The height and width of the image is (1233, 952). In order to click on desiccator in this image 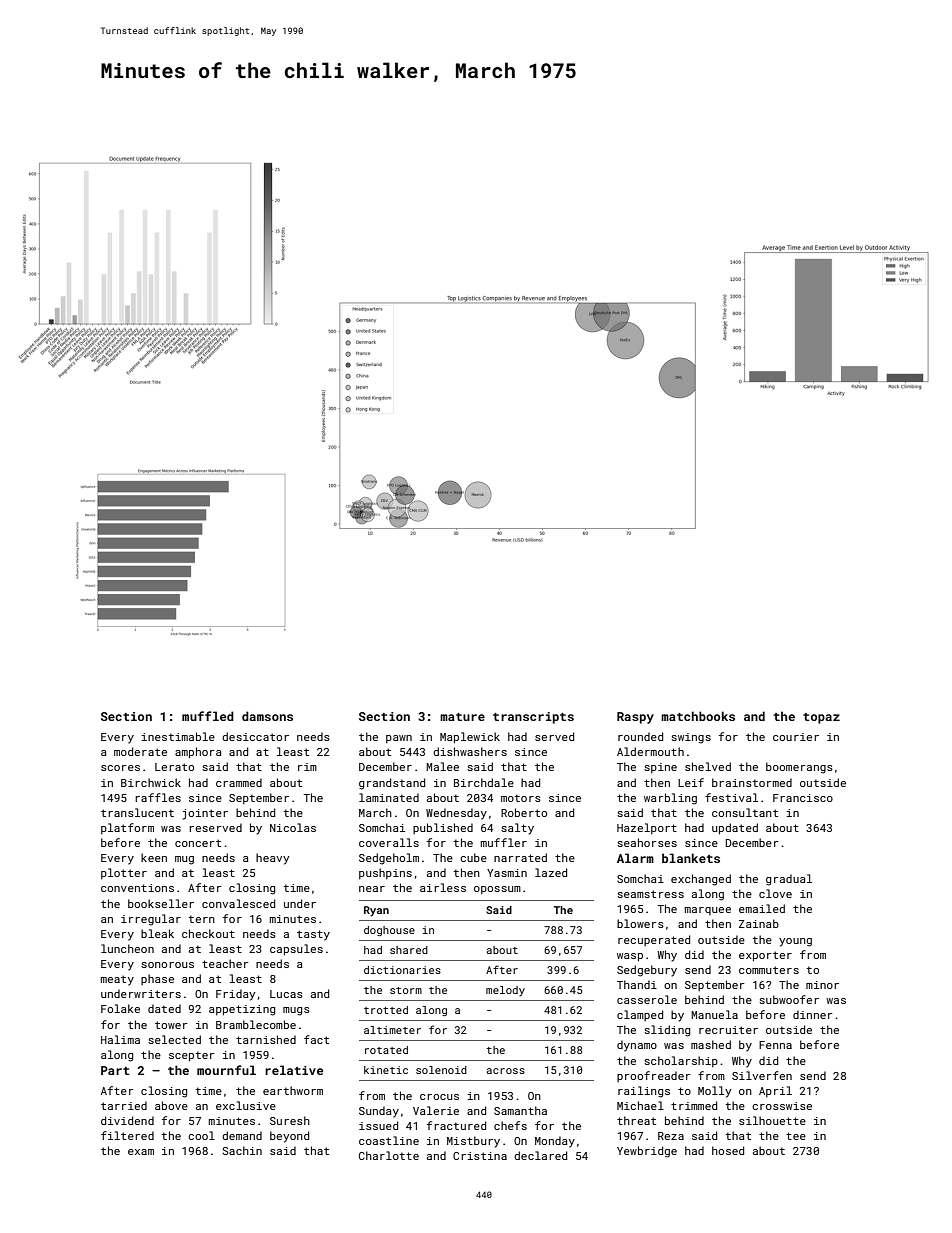, I will do `click(255, 736)`.
